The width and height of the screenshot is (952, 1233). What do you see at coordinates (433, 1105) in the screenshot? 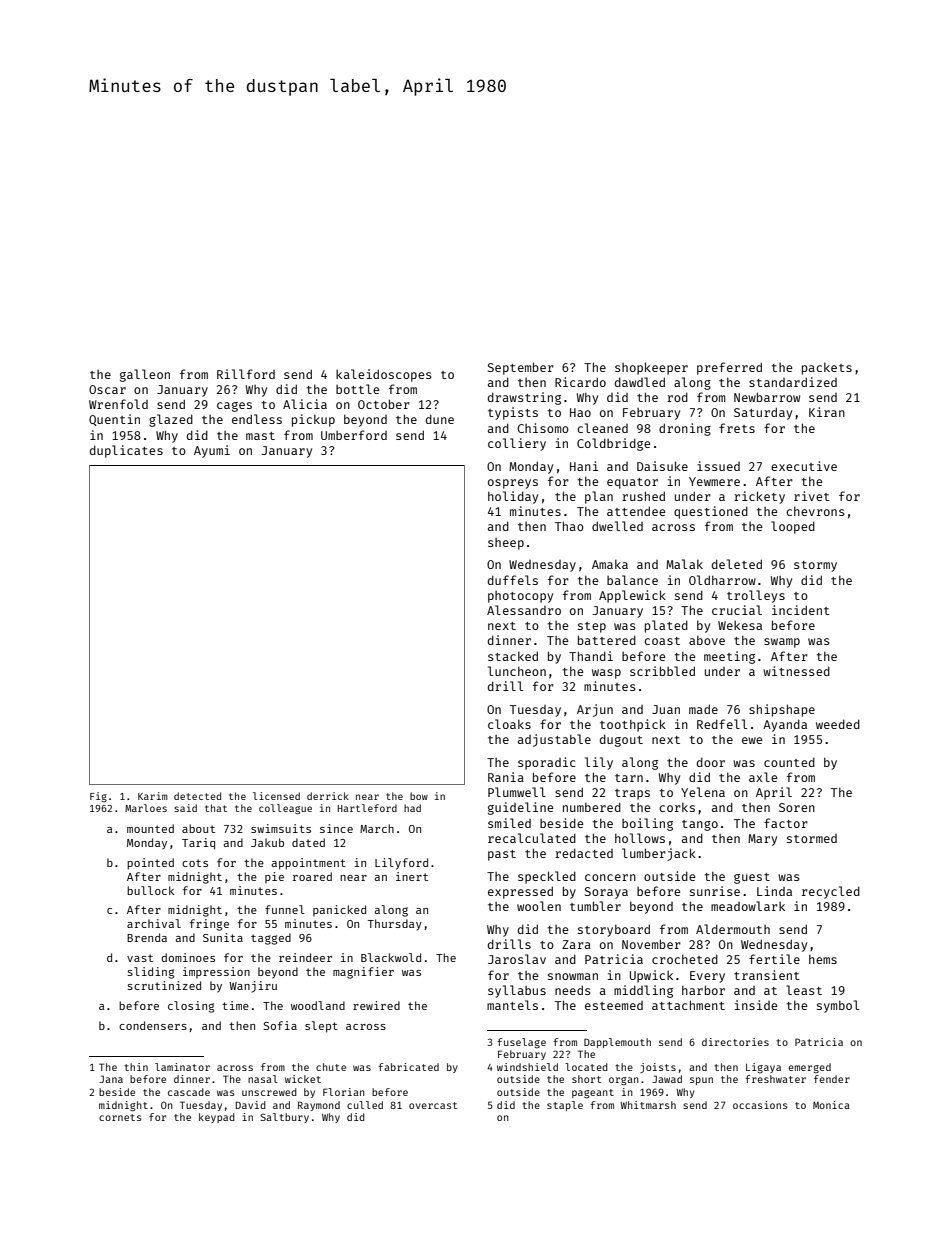
I see `overcast` at bounding box center [433, 1105].
